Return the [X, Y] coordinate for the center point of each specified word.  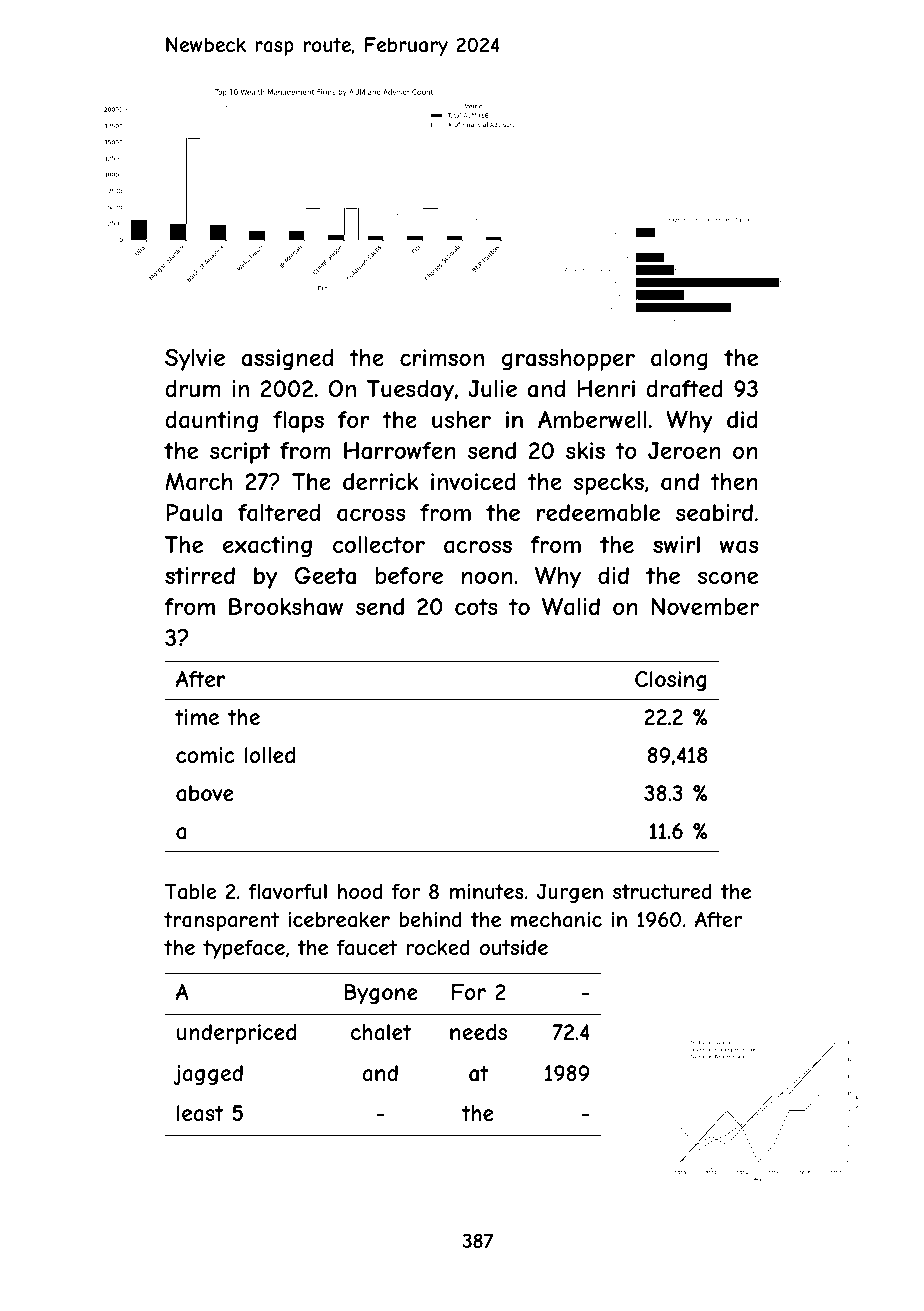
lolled [270, 755]
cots [476, 606]
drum [192, 388]
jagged [208, 1075]
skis [585, 450]
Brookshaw [286, 607]
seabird [714, 513]
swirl [676, 544]
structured [662, 891]
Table [190, 891]
